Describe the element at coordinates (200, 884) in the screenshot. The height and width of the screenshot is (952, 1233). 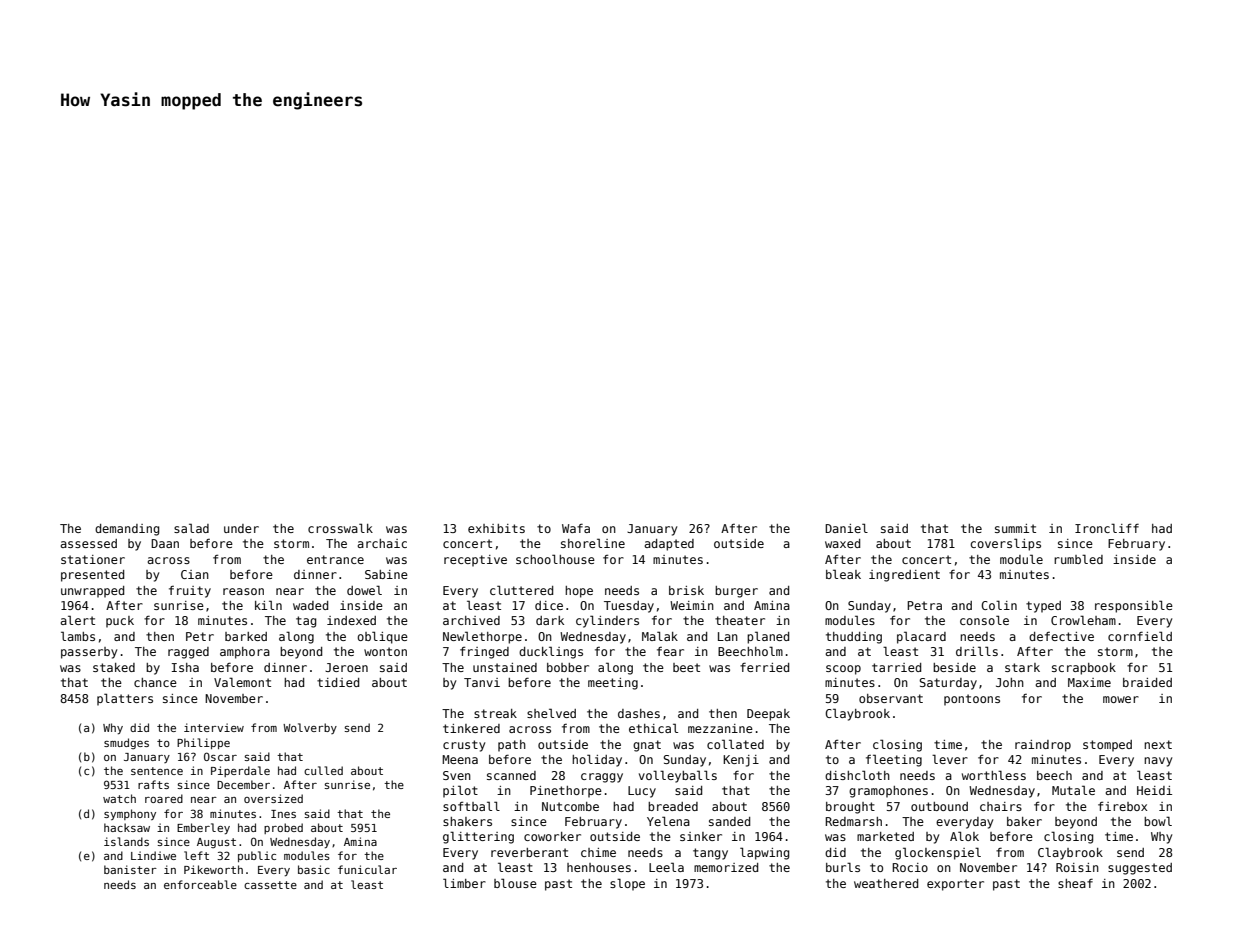
I see `enforceable` at that location.
